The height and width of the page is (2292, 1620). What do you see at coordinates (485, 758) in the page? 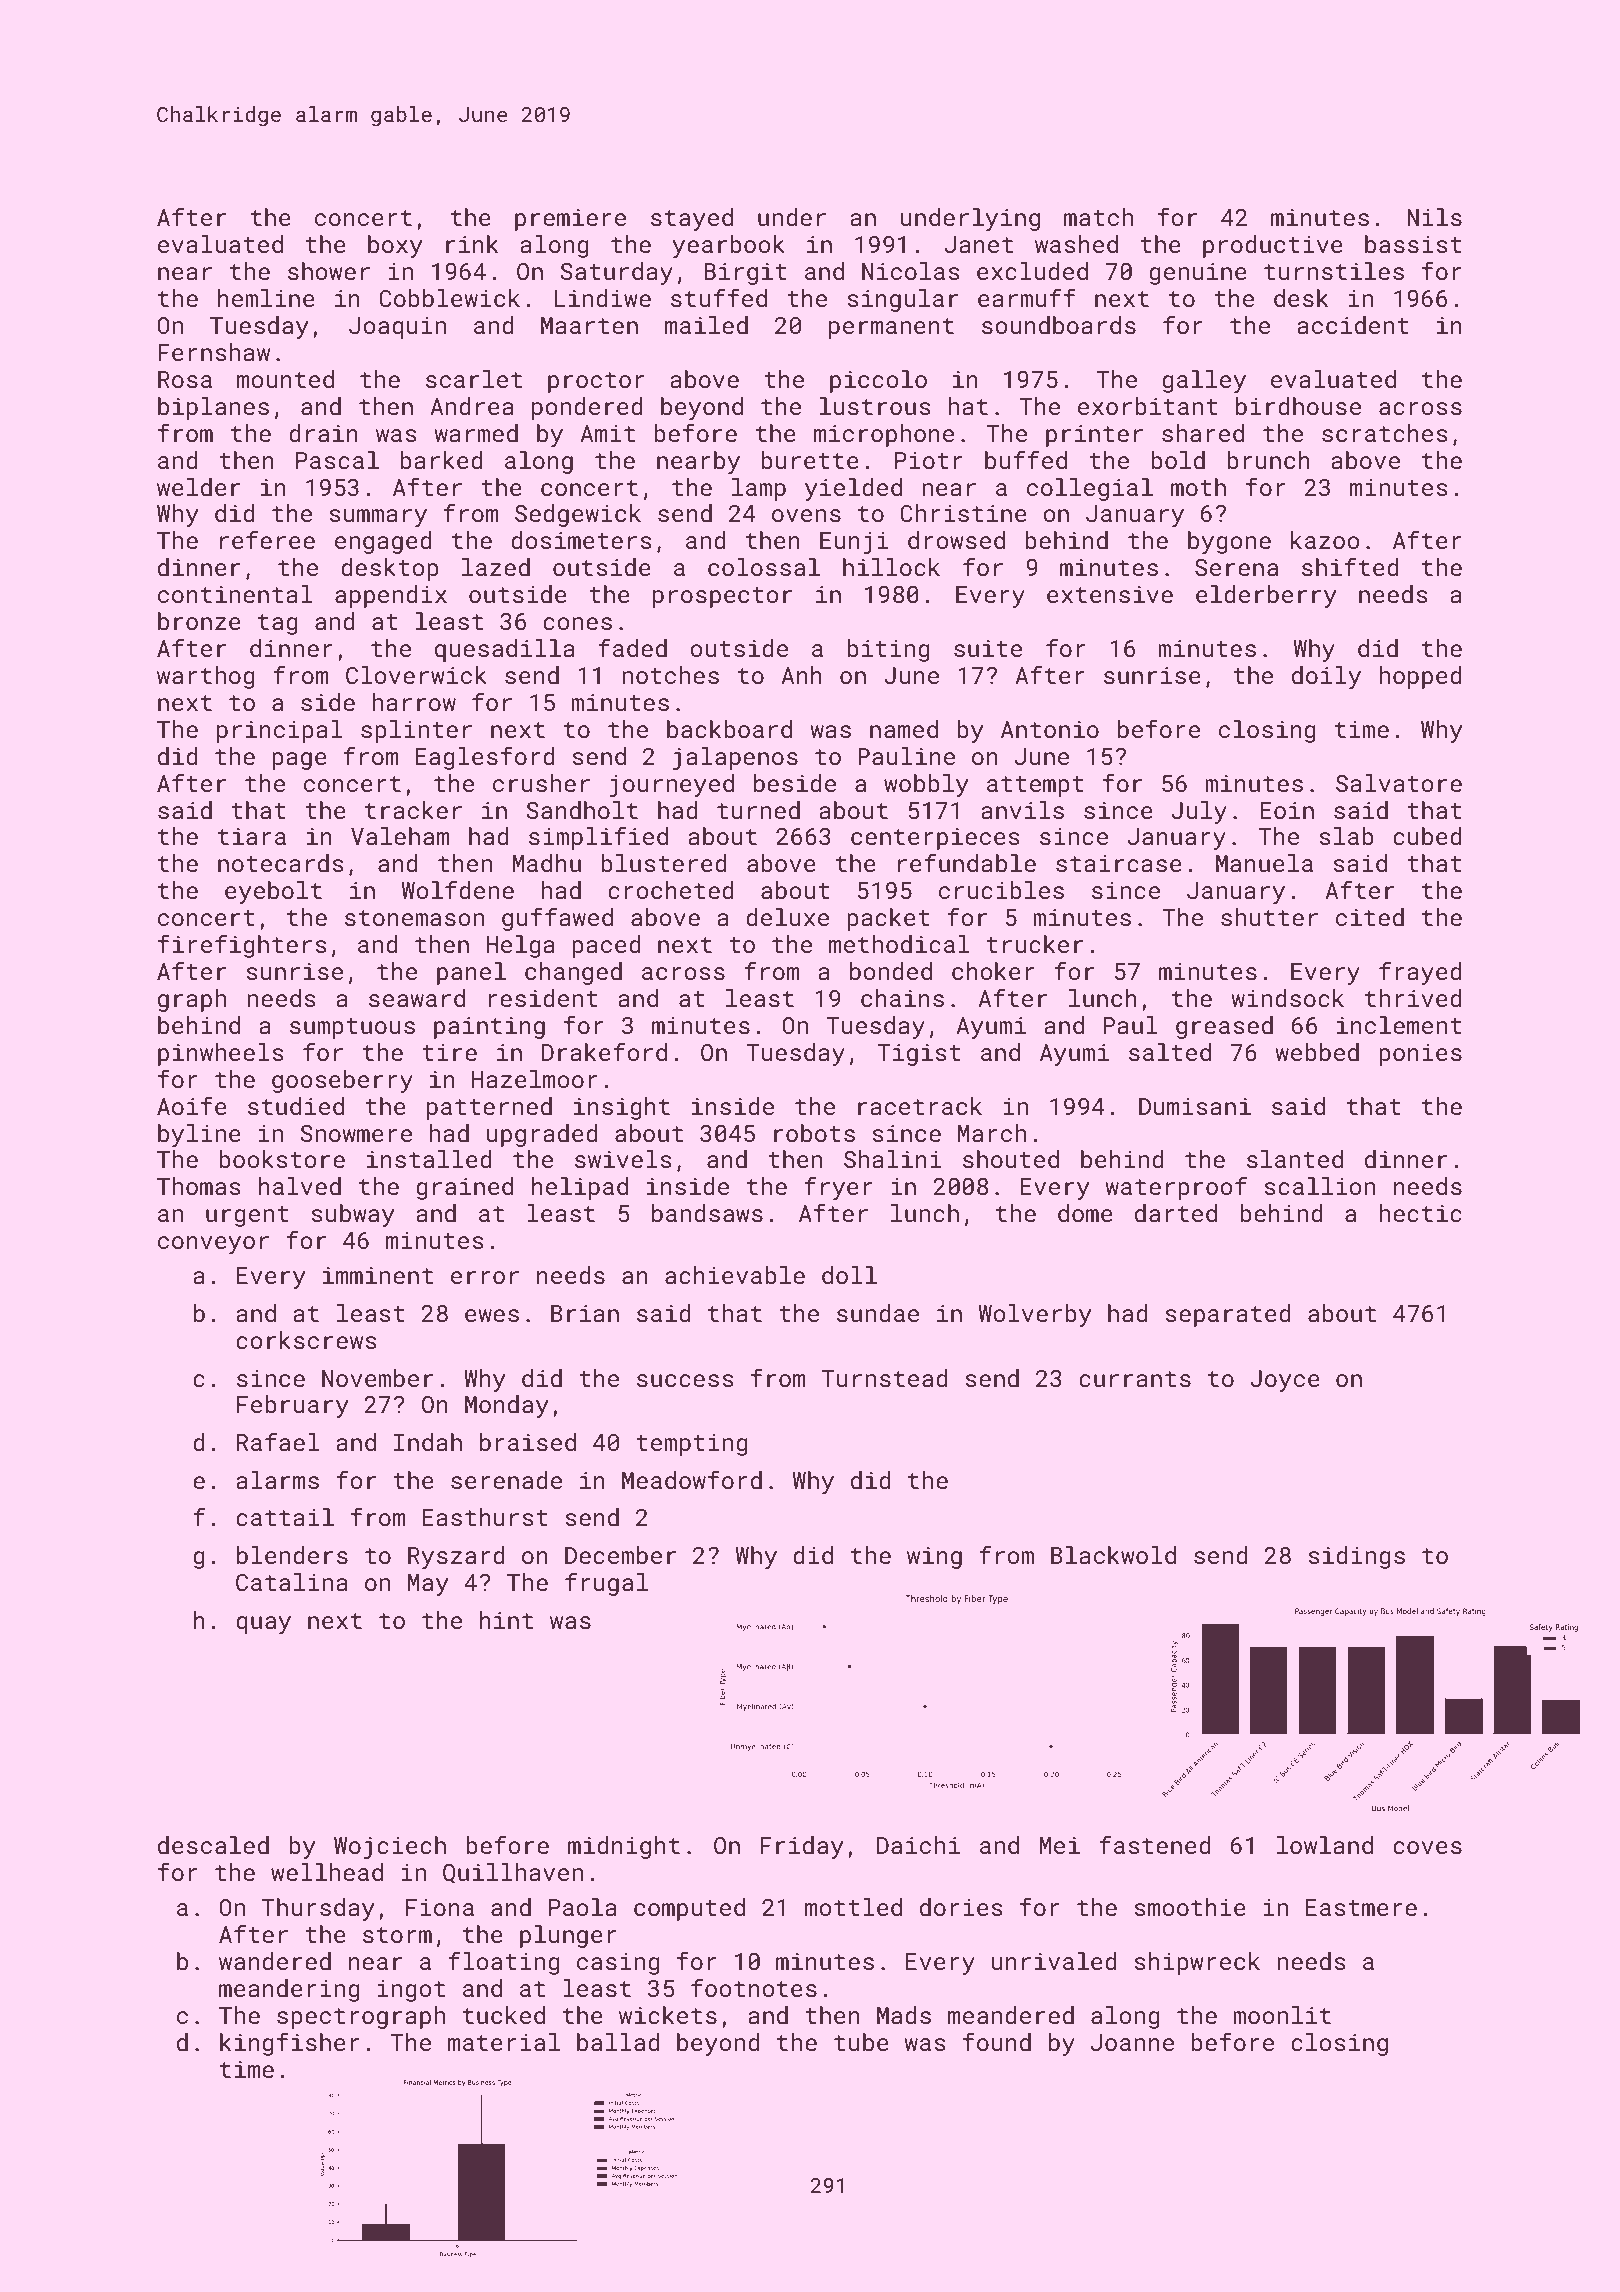
I see `Eaglesford` at bounding box center [485, 758].
